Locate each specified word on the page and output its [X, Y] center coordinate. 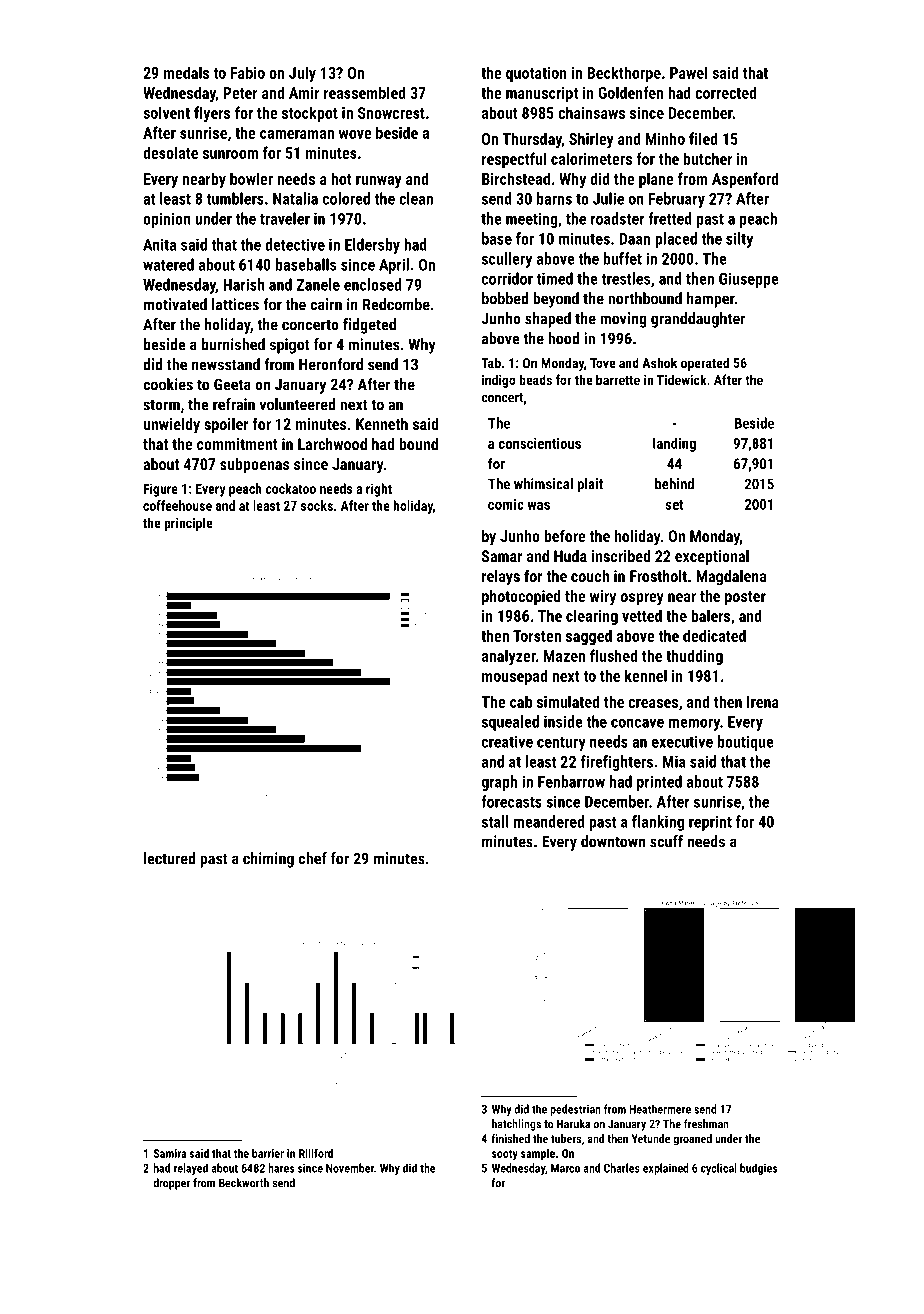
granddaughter [698, 320]
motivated [175, 304]
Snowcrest [391, 113]
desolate [170, 152]
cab [521, 701]
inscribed [621, 556]
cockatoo [291, 488]
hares [281, 1168]
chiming [268, 860]
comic [506, 504]
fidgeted [369, 326]
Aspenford [745, 180]
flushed [613, 655]
